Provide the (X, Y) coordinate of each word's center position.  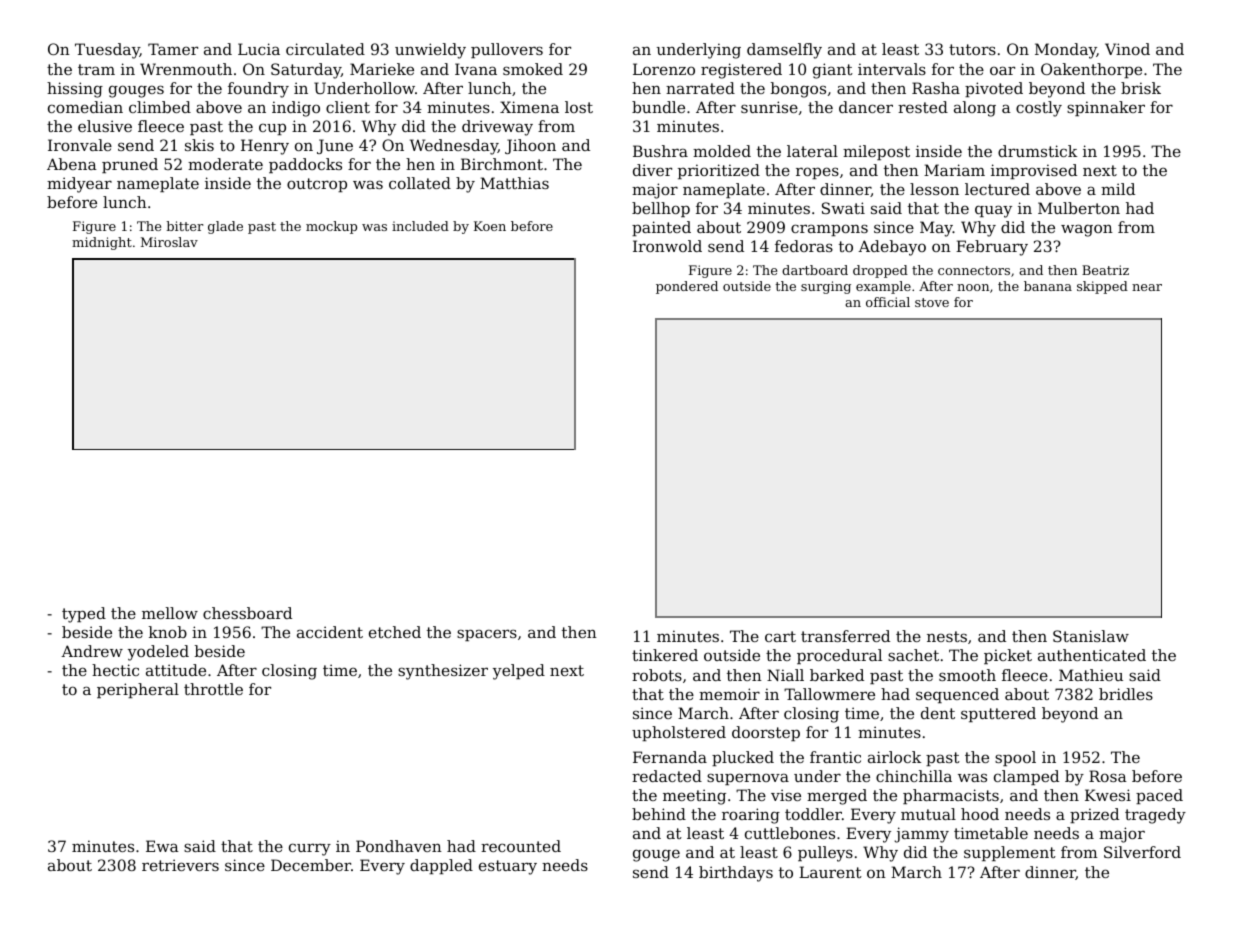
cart (780, 636)
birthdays (736, 874)
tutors (972, 49)
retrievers (180, 865)
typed (84, 615)
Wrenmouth (186, 69)
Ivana (476, 69)
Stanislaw (1091, 636)
